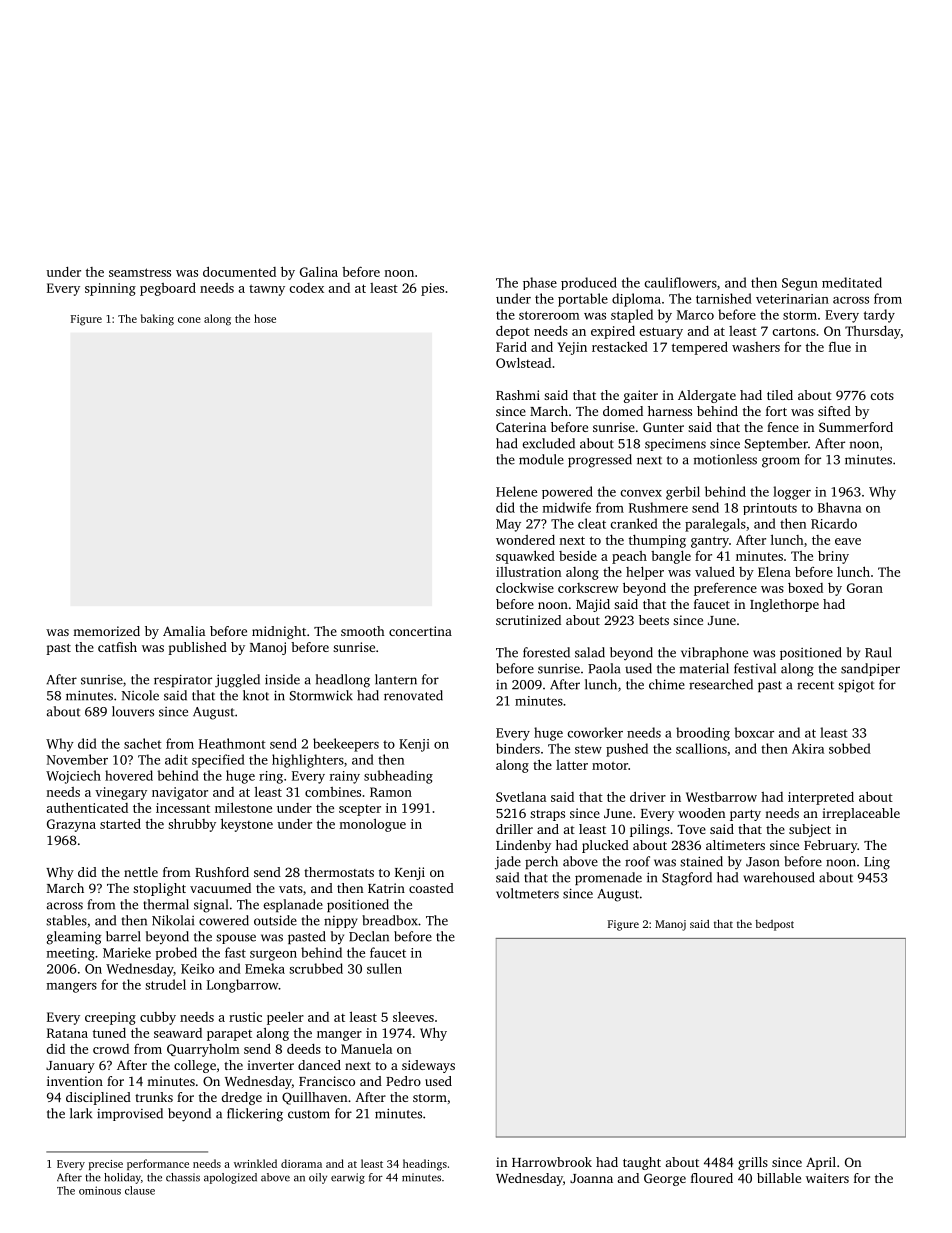 The image size is (952, 1233). What do you see at coordinates (882, 396) in the screenshot?
I see `cots` at bounding box center [882, 396].
